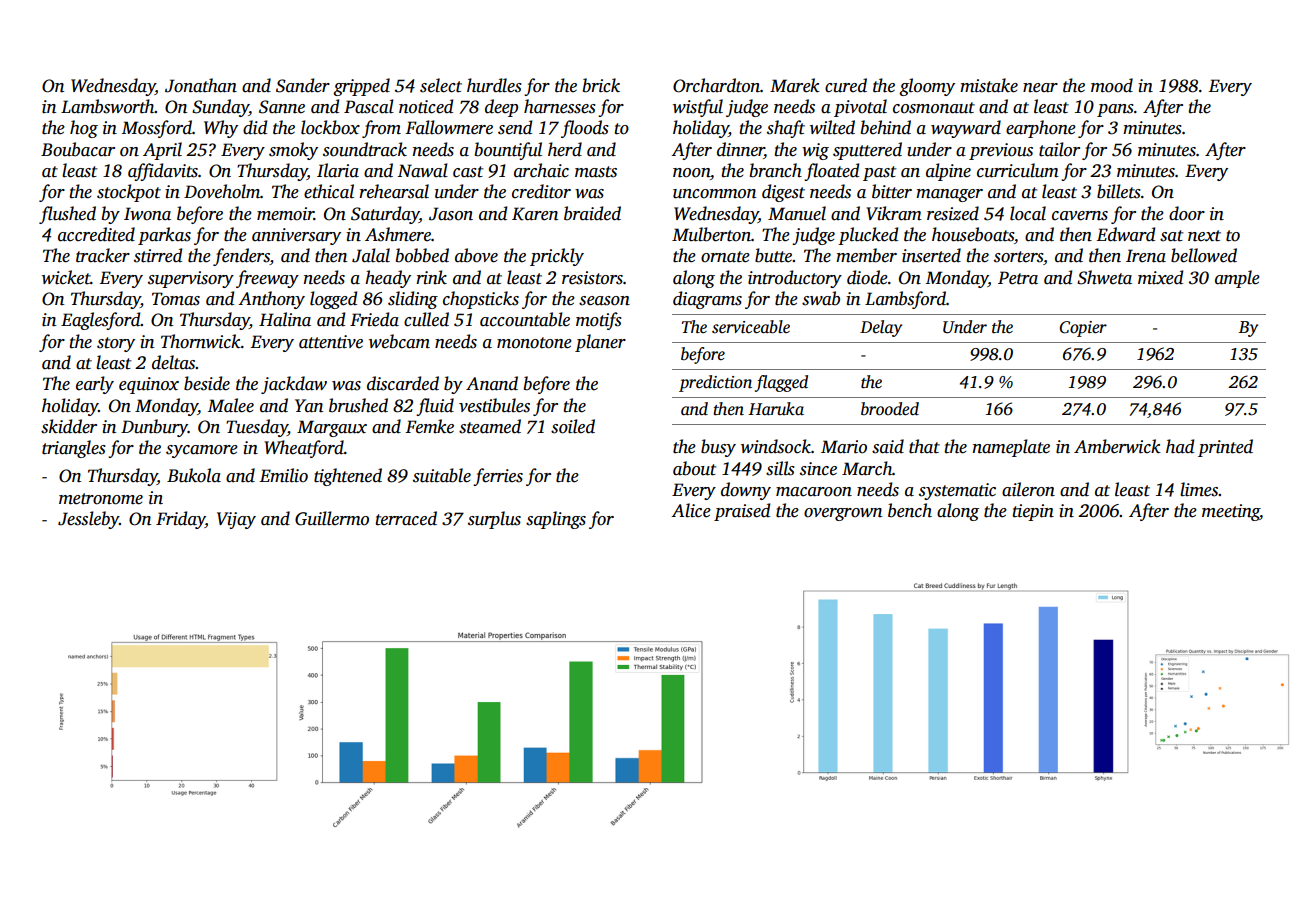 The width and height of the screenshot is (1308, 924). I want to click on pans, so click(1115, 110).
